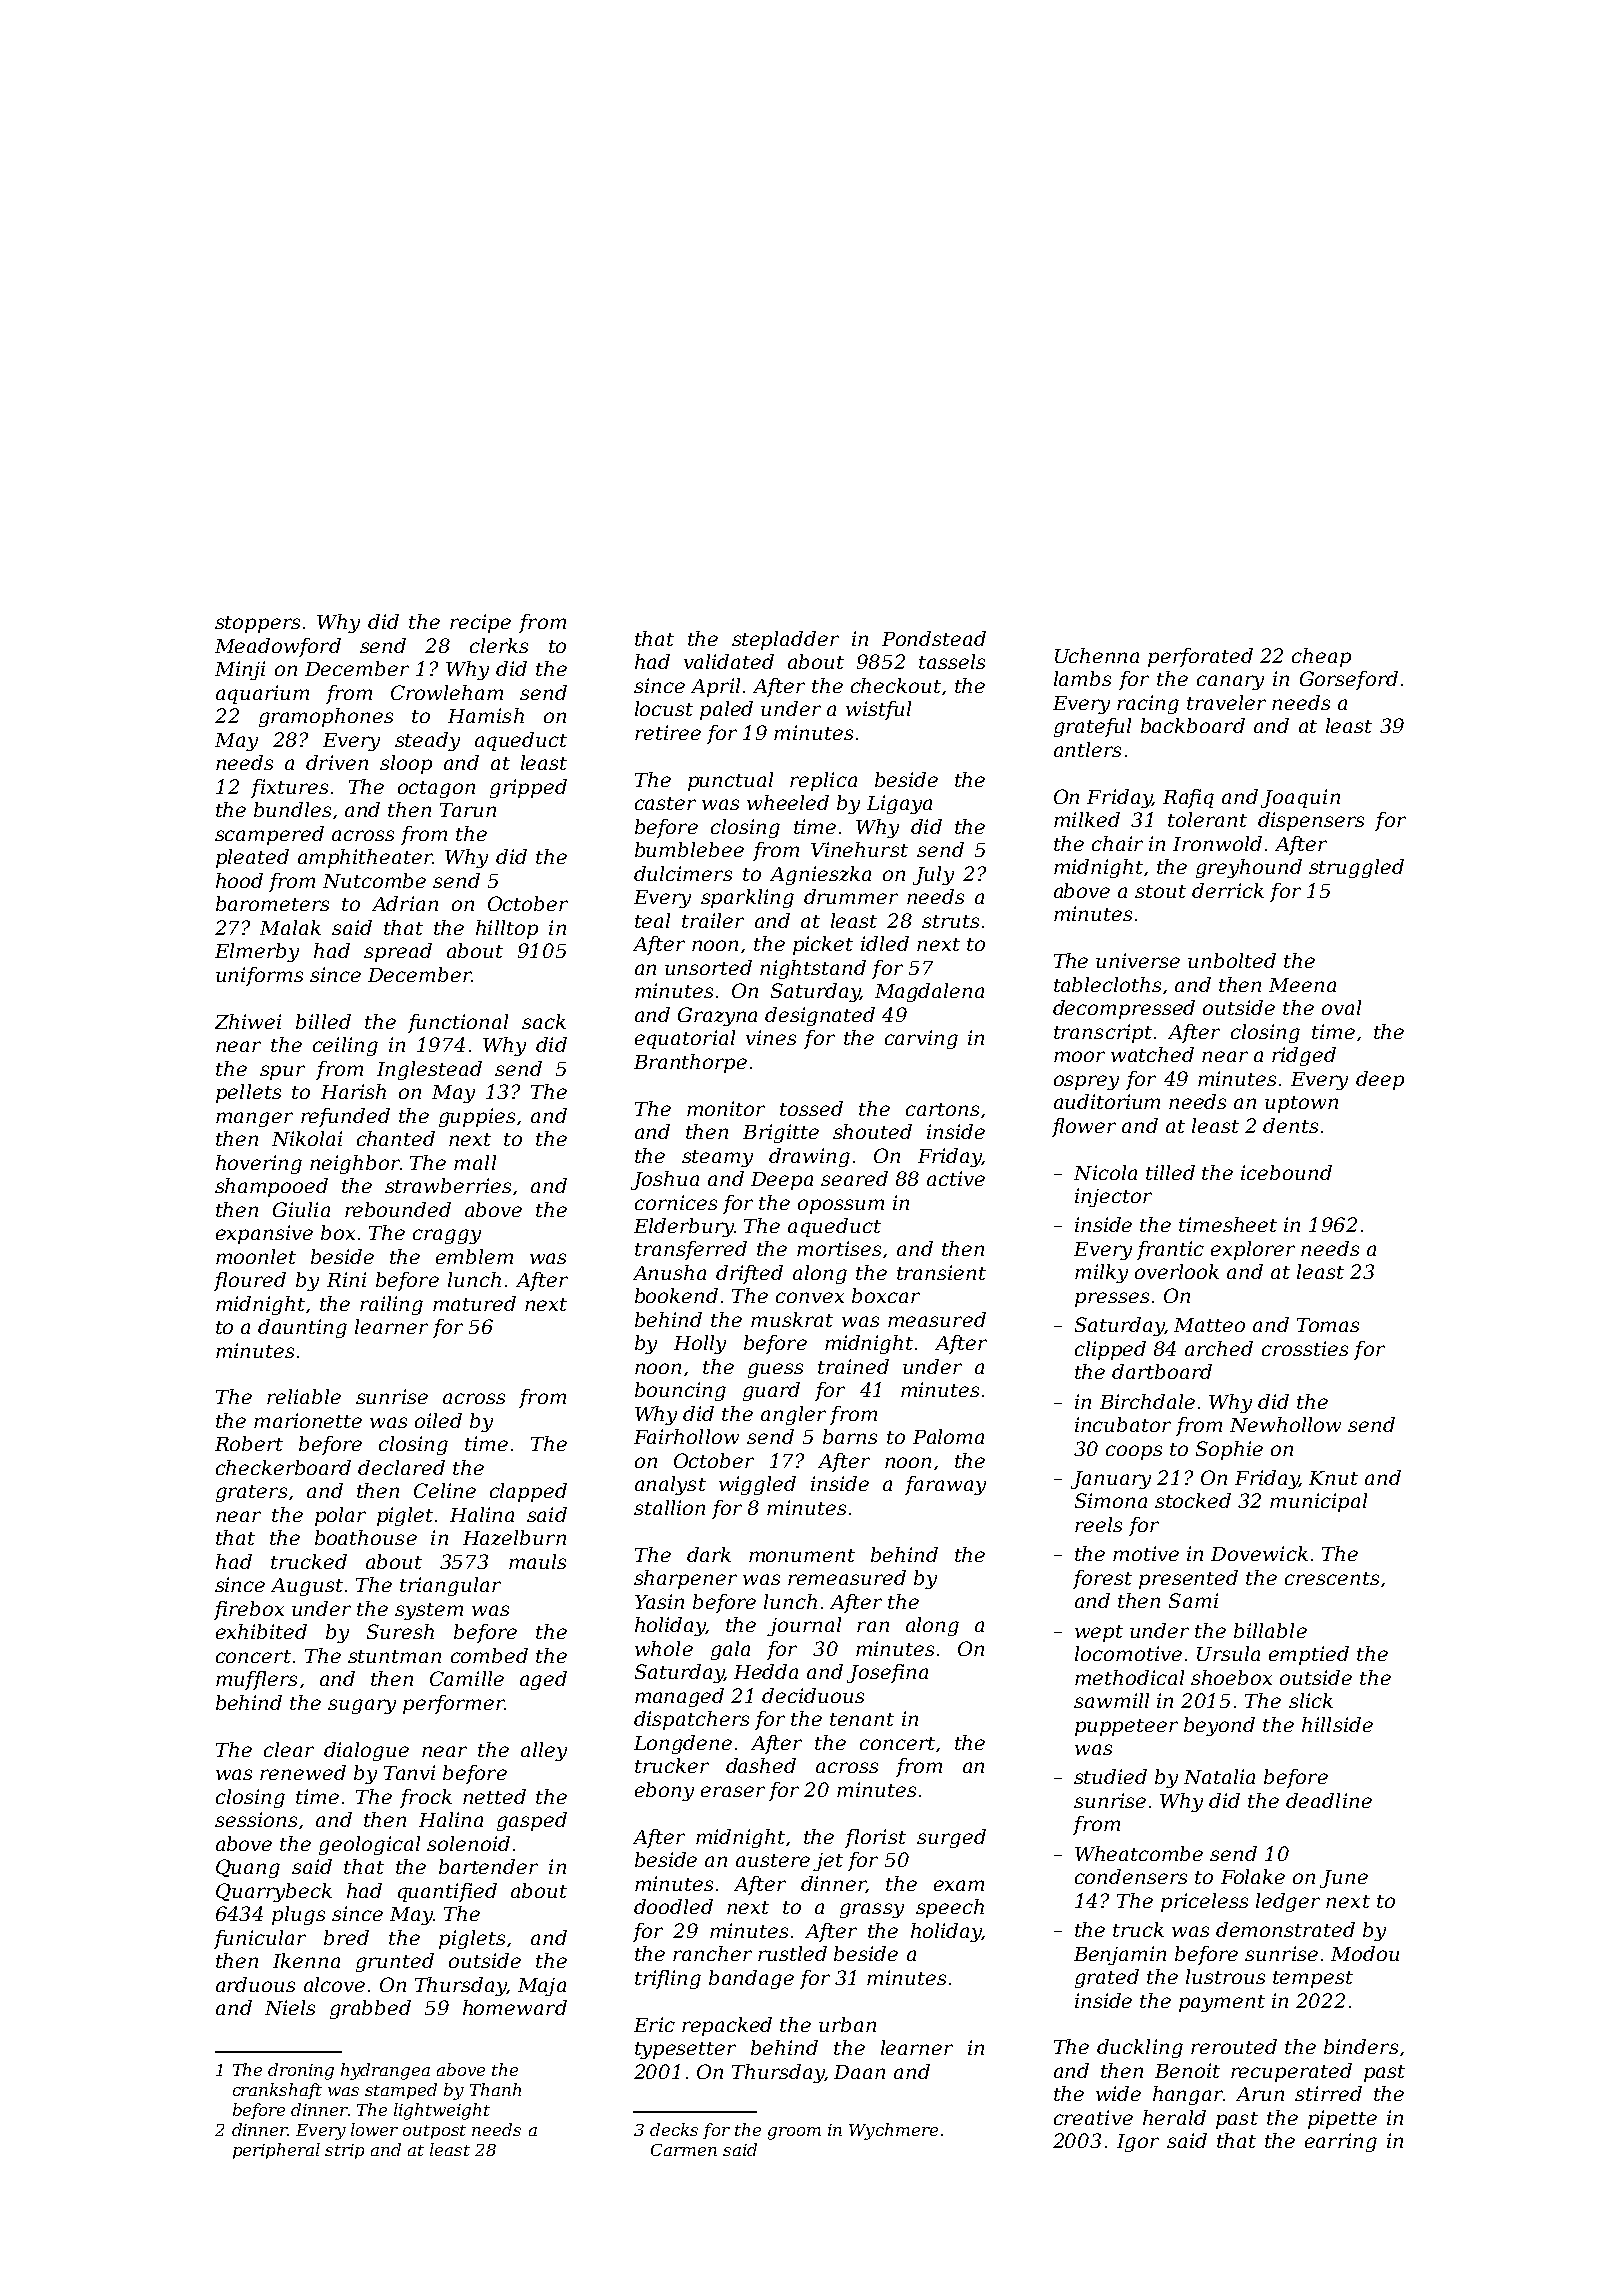 This screenshot has height=2292, width=1620. I want to click on Joaquin, so click(1300, 798).
